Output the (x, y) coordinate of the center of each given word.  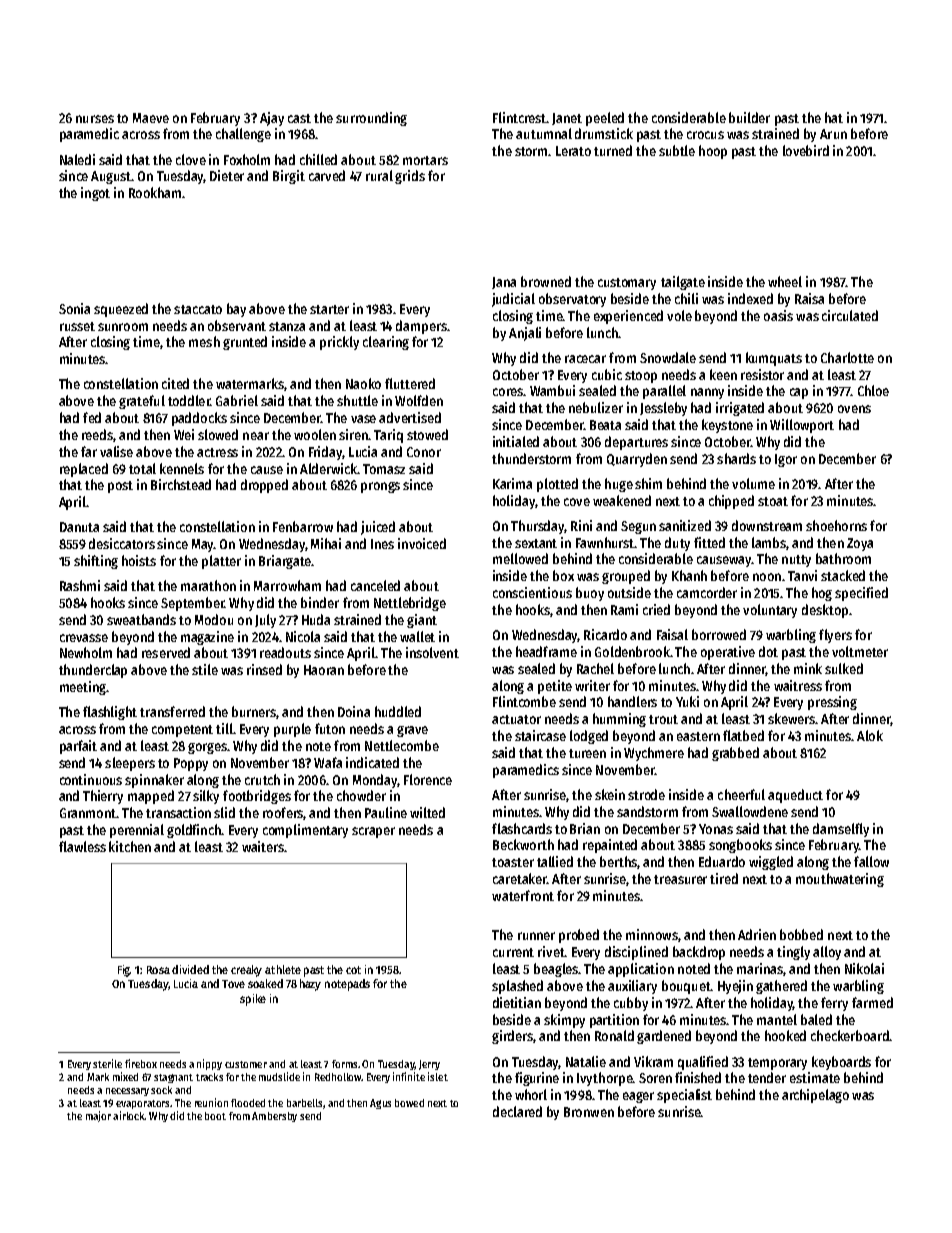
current (513, 952)
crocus (705, 135)
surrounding (371, 119)
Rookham (155, 192)
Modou (214, 619)
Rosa (158, 970)
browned (546, 281)
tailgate (683, 283)
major (98, 1116)
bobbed (801, 934)
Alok (870, 735)
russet (77, 326)
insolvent (432, 652)
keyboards (841, 1063)
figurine (537, 1079)
